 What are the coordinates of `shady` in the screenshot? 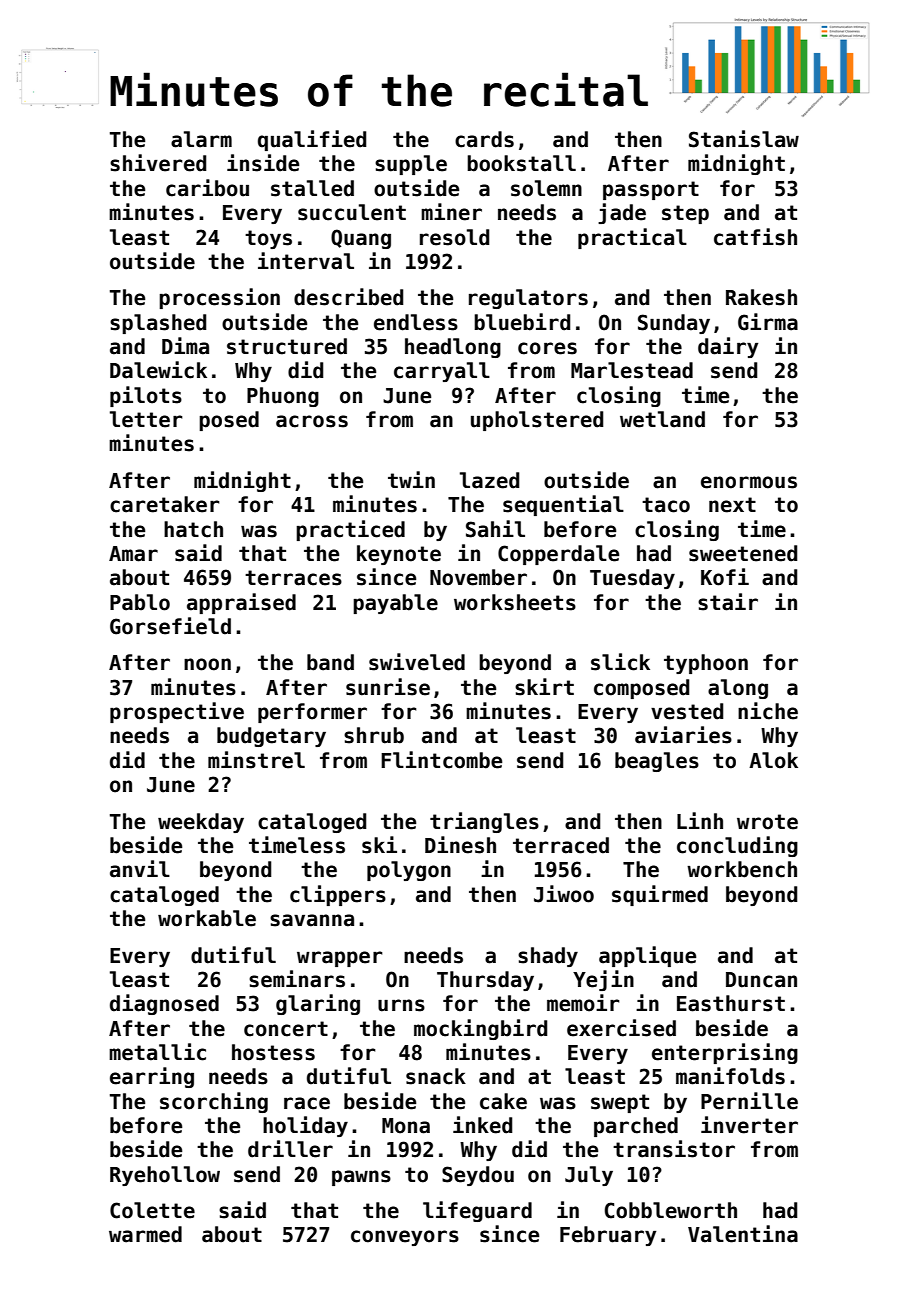 It's located at (548, 957).
